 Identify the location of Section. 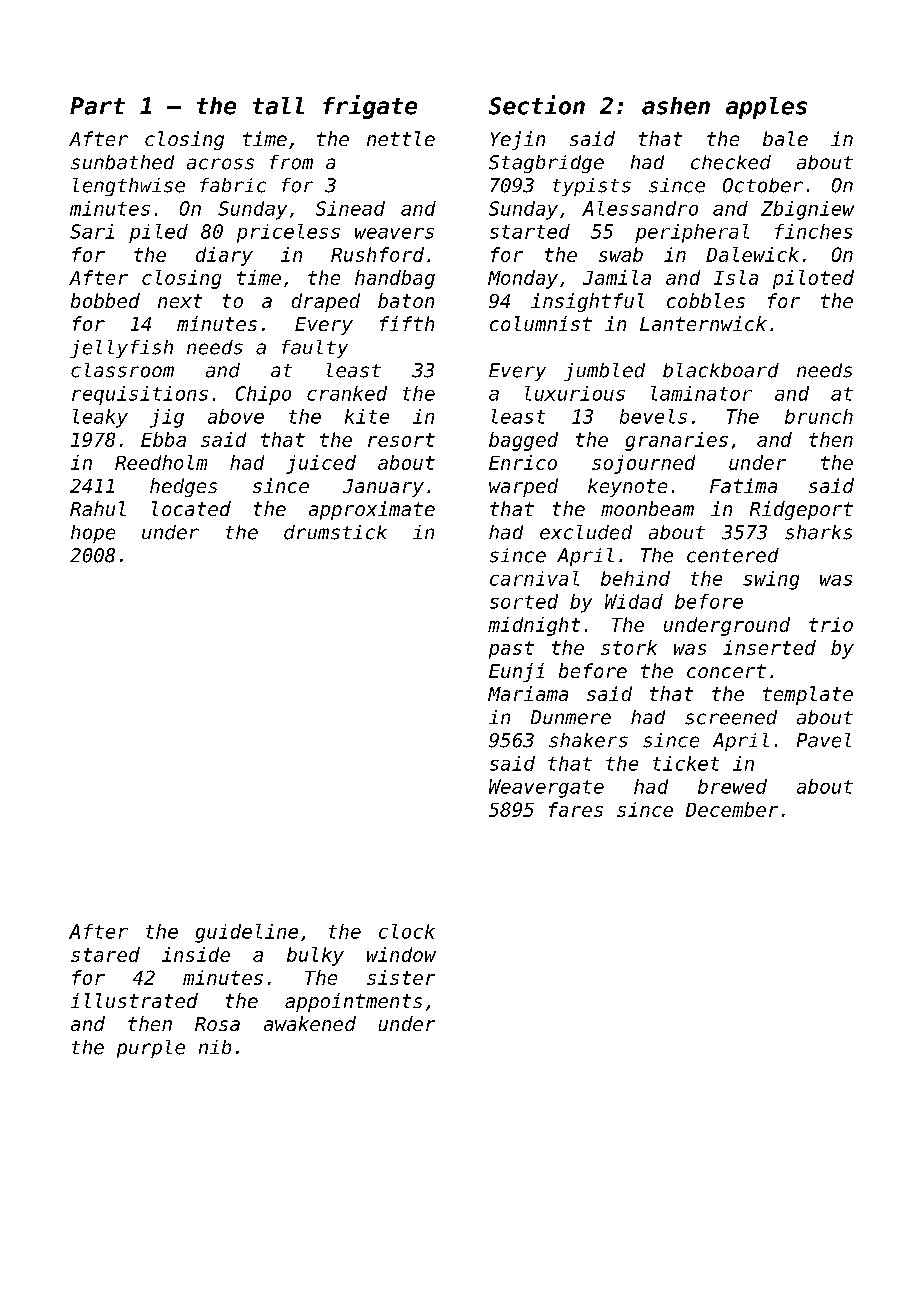
(537, 105).
